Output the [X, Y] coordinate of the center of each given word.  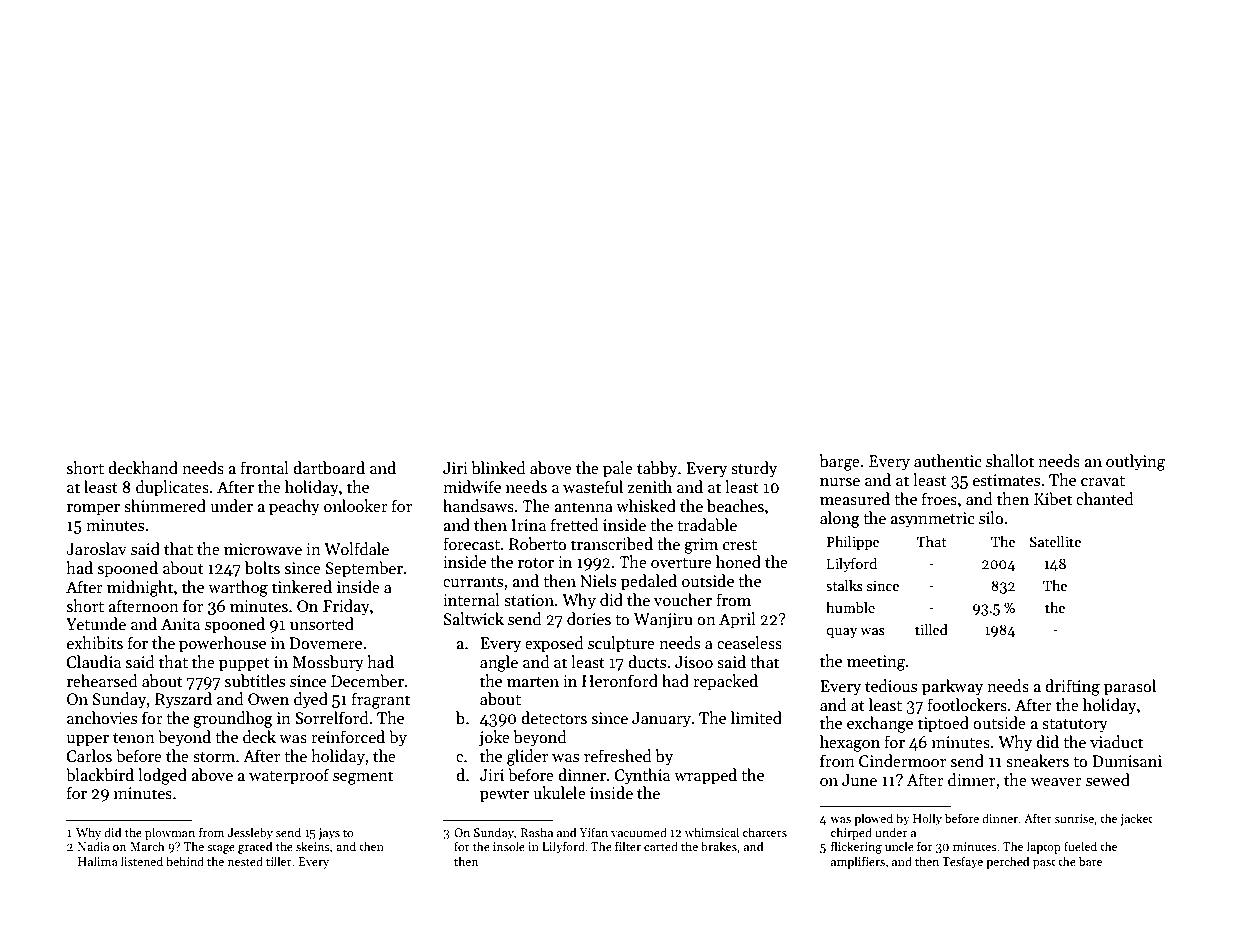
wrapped [705, 776]
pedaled [649, 582]
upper [88, 741]
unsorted [322, 623]
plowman [170, 833]
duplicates [172, 488]
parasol [1130, 687]
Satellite [1055, 541]
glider [527, 757]
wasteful [593, 486]
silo [991, 517]
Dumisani [1127, 761]
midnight [140, 588]
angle [499, 663]
